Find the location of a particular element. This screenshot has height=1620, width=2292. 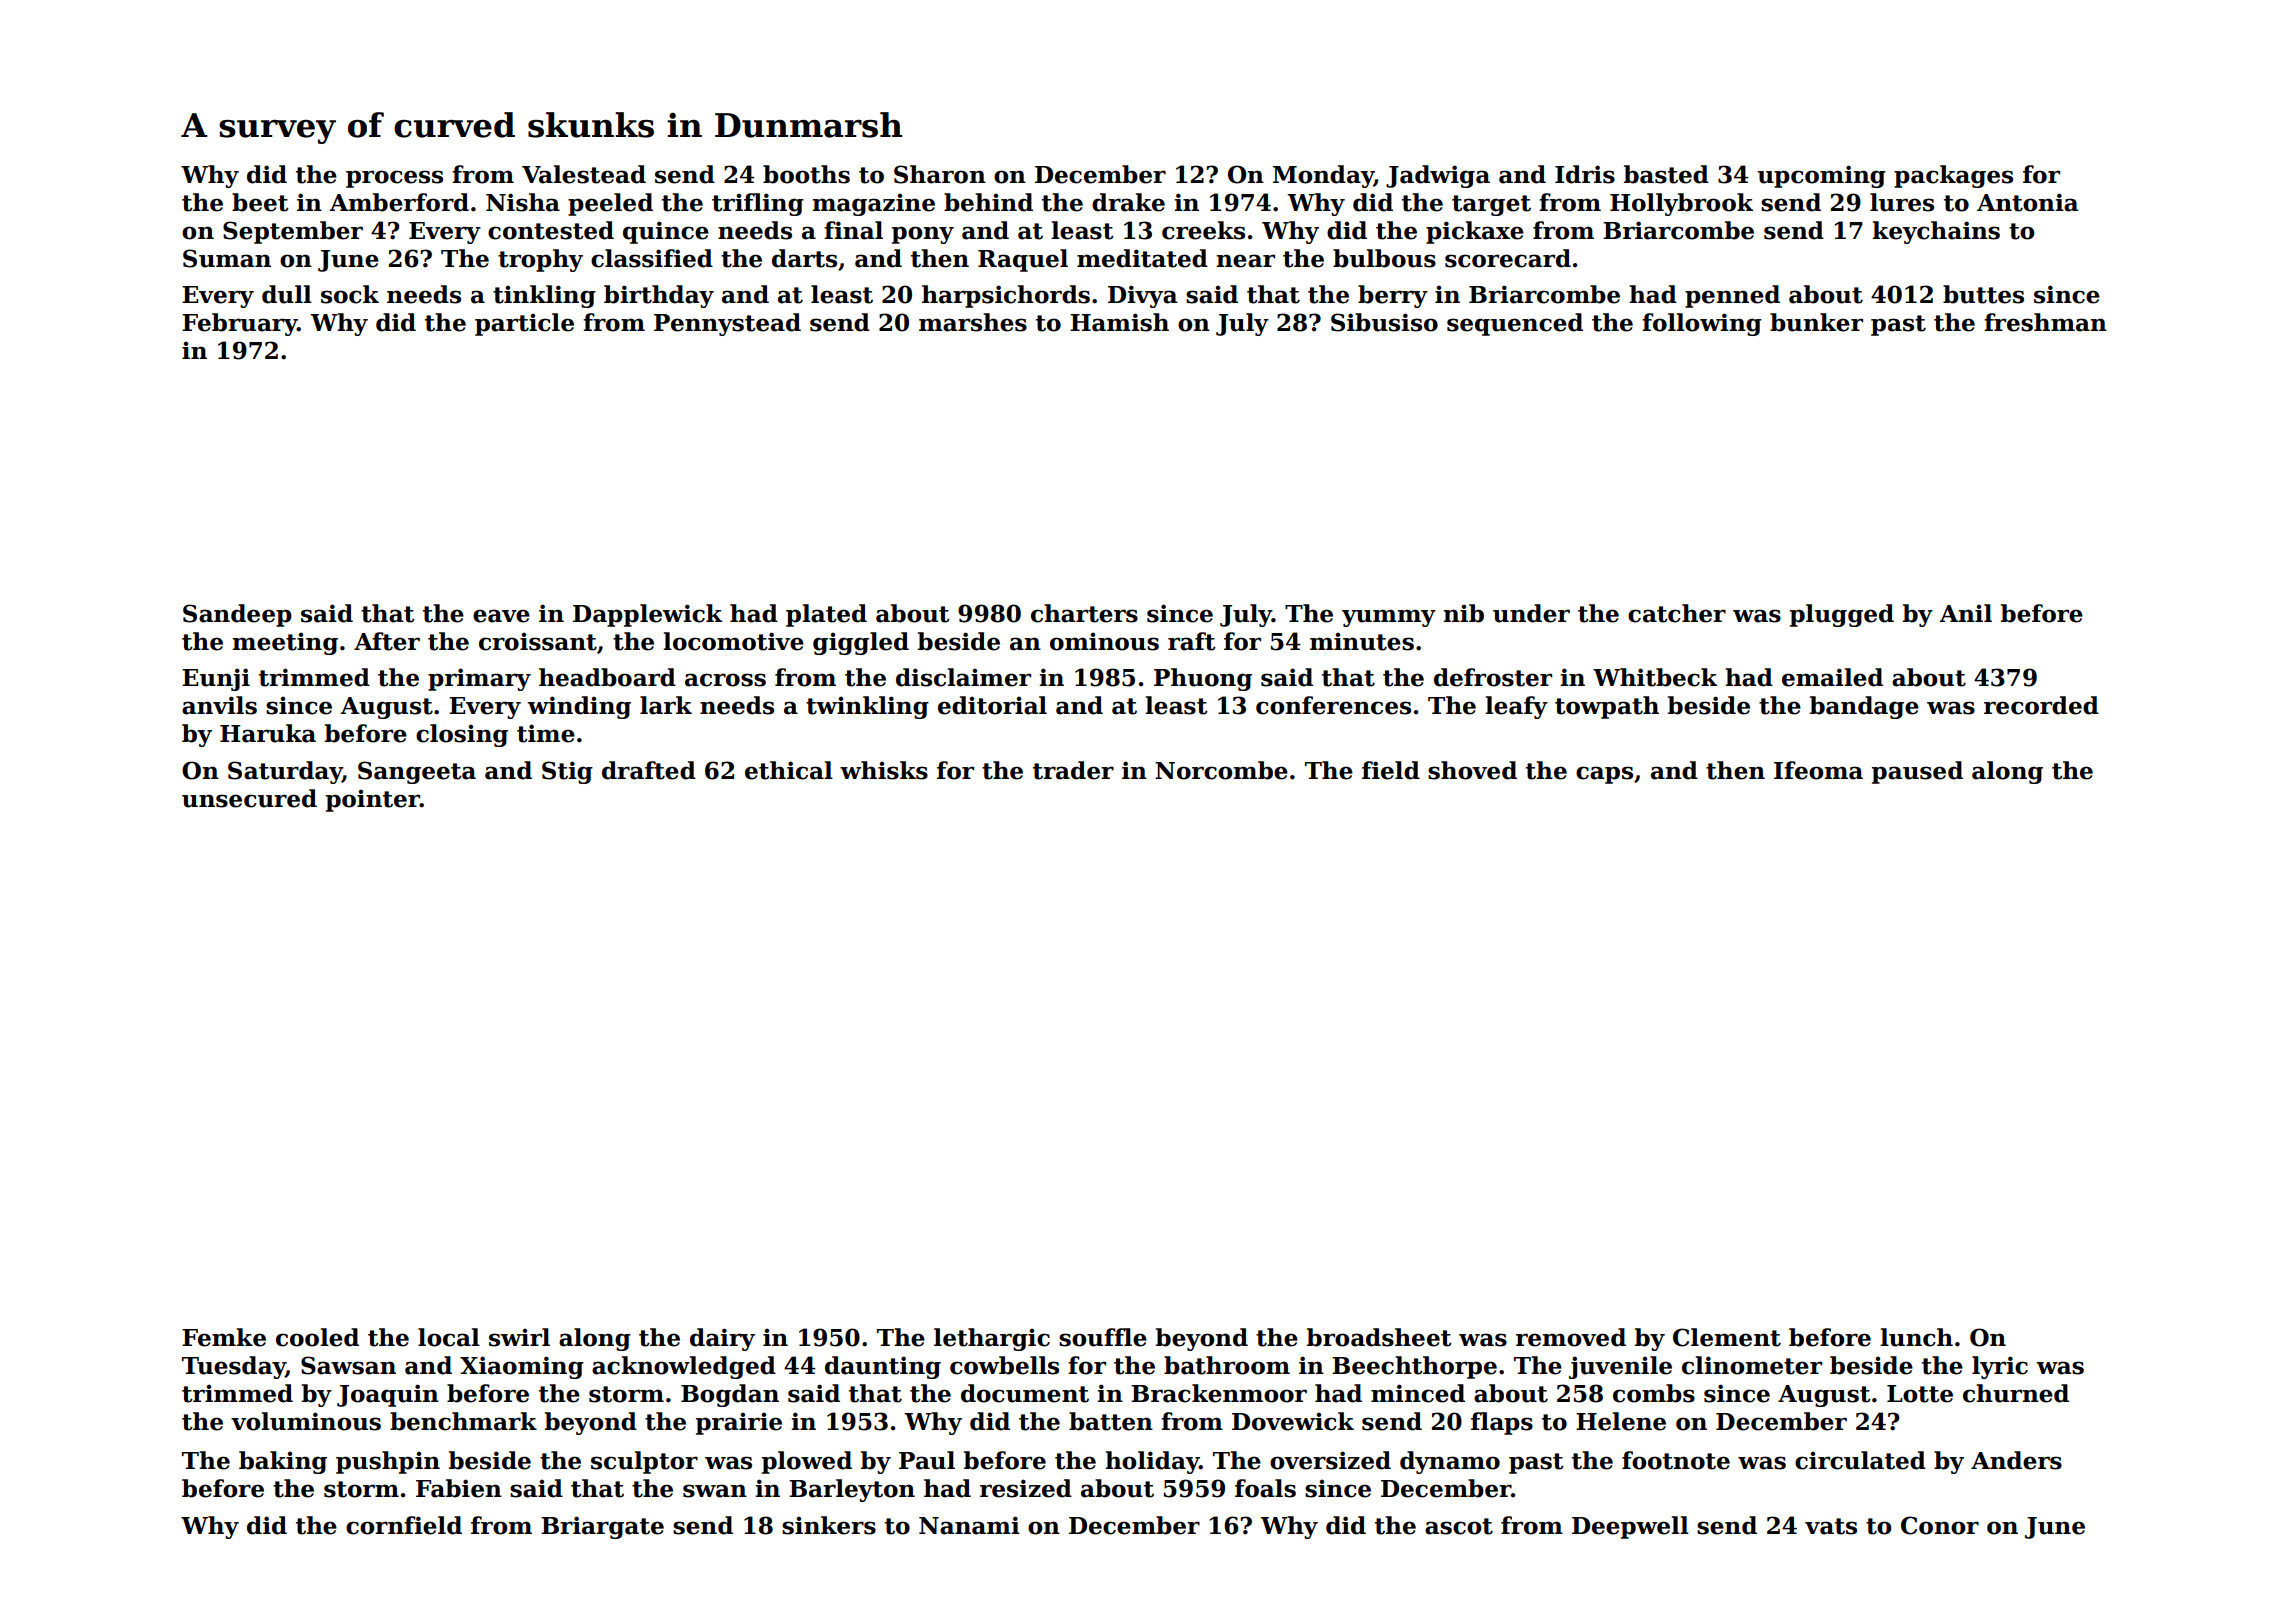

Fabien is located at coordinates (459, 1488).
